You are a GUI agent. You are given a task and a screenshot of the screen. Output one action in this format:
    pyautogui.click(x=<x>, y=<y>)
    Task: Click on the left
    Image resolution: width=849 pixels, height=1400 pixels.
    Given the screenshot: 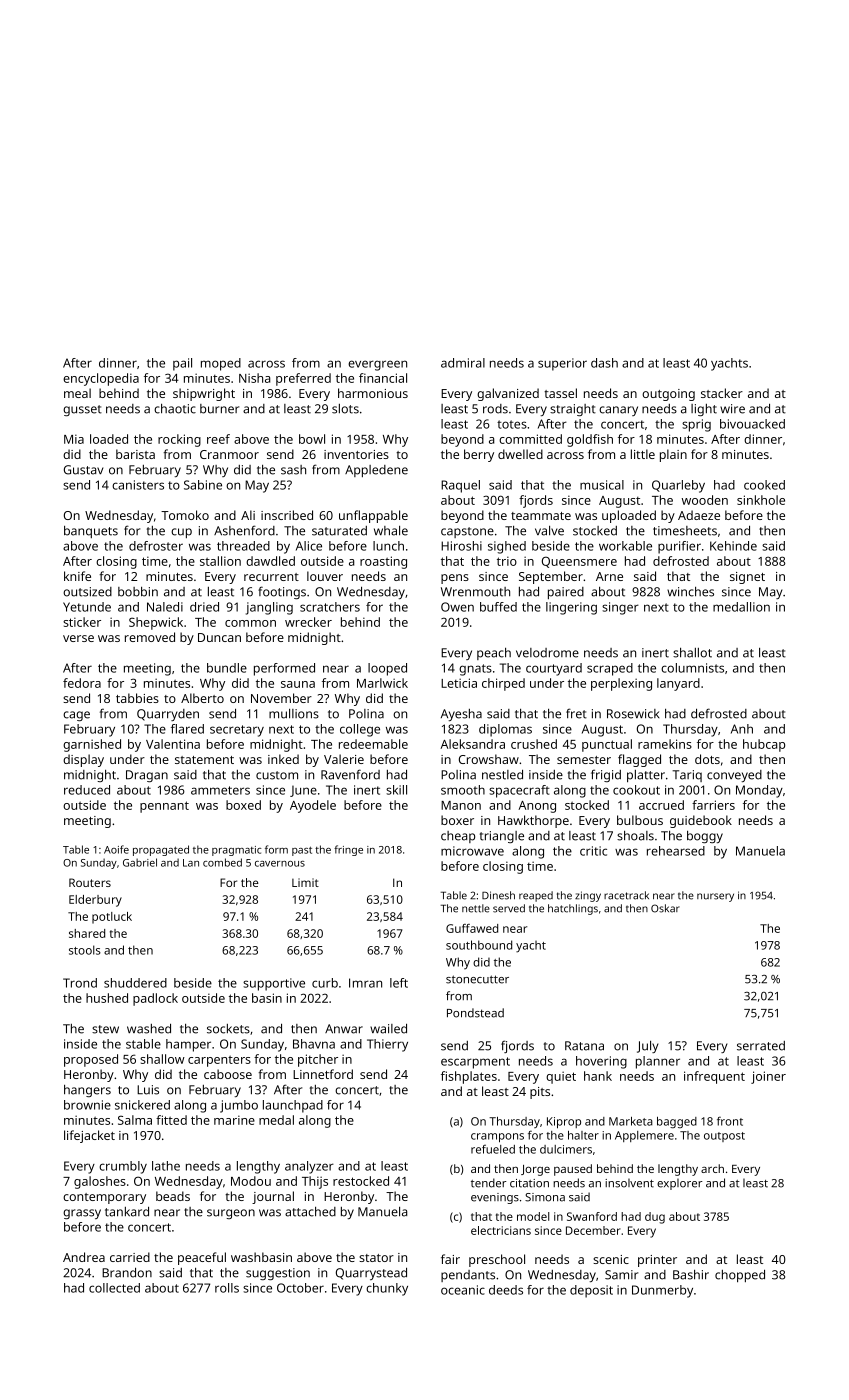 What is the action you would take?
    pyautogui.click(x=399, y=983)
